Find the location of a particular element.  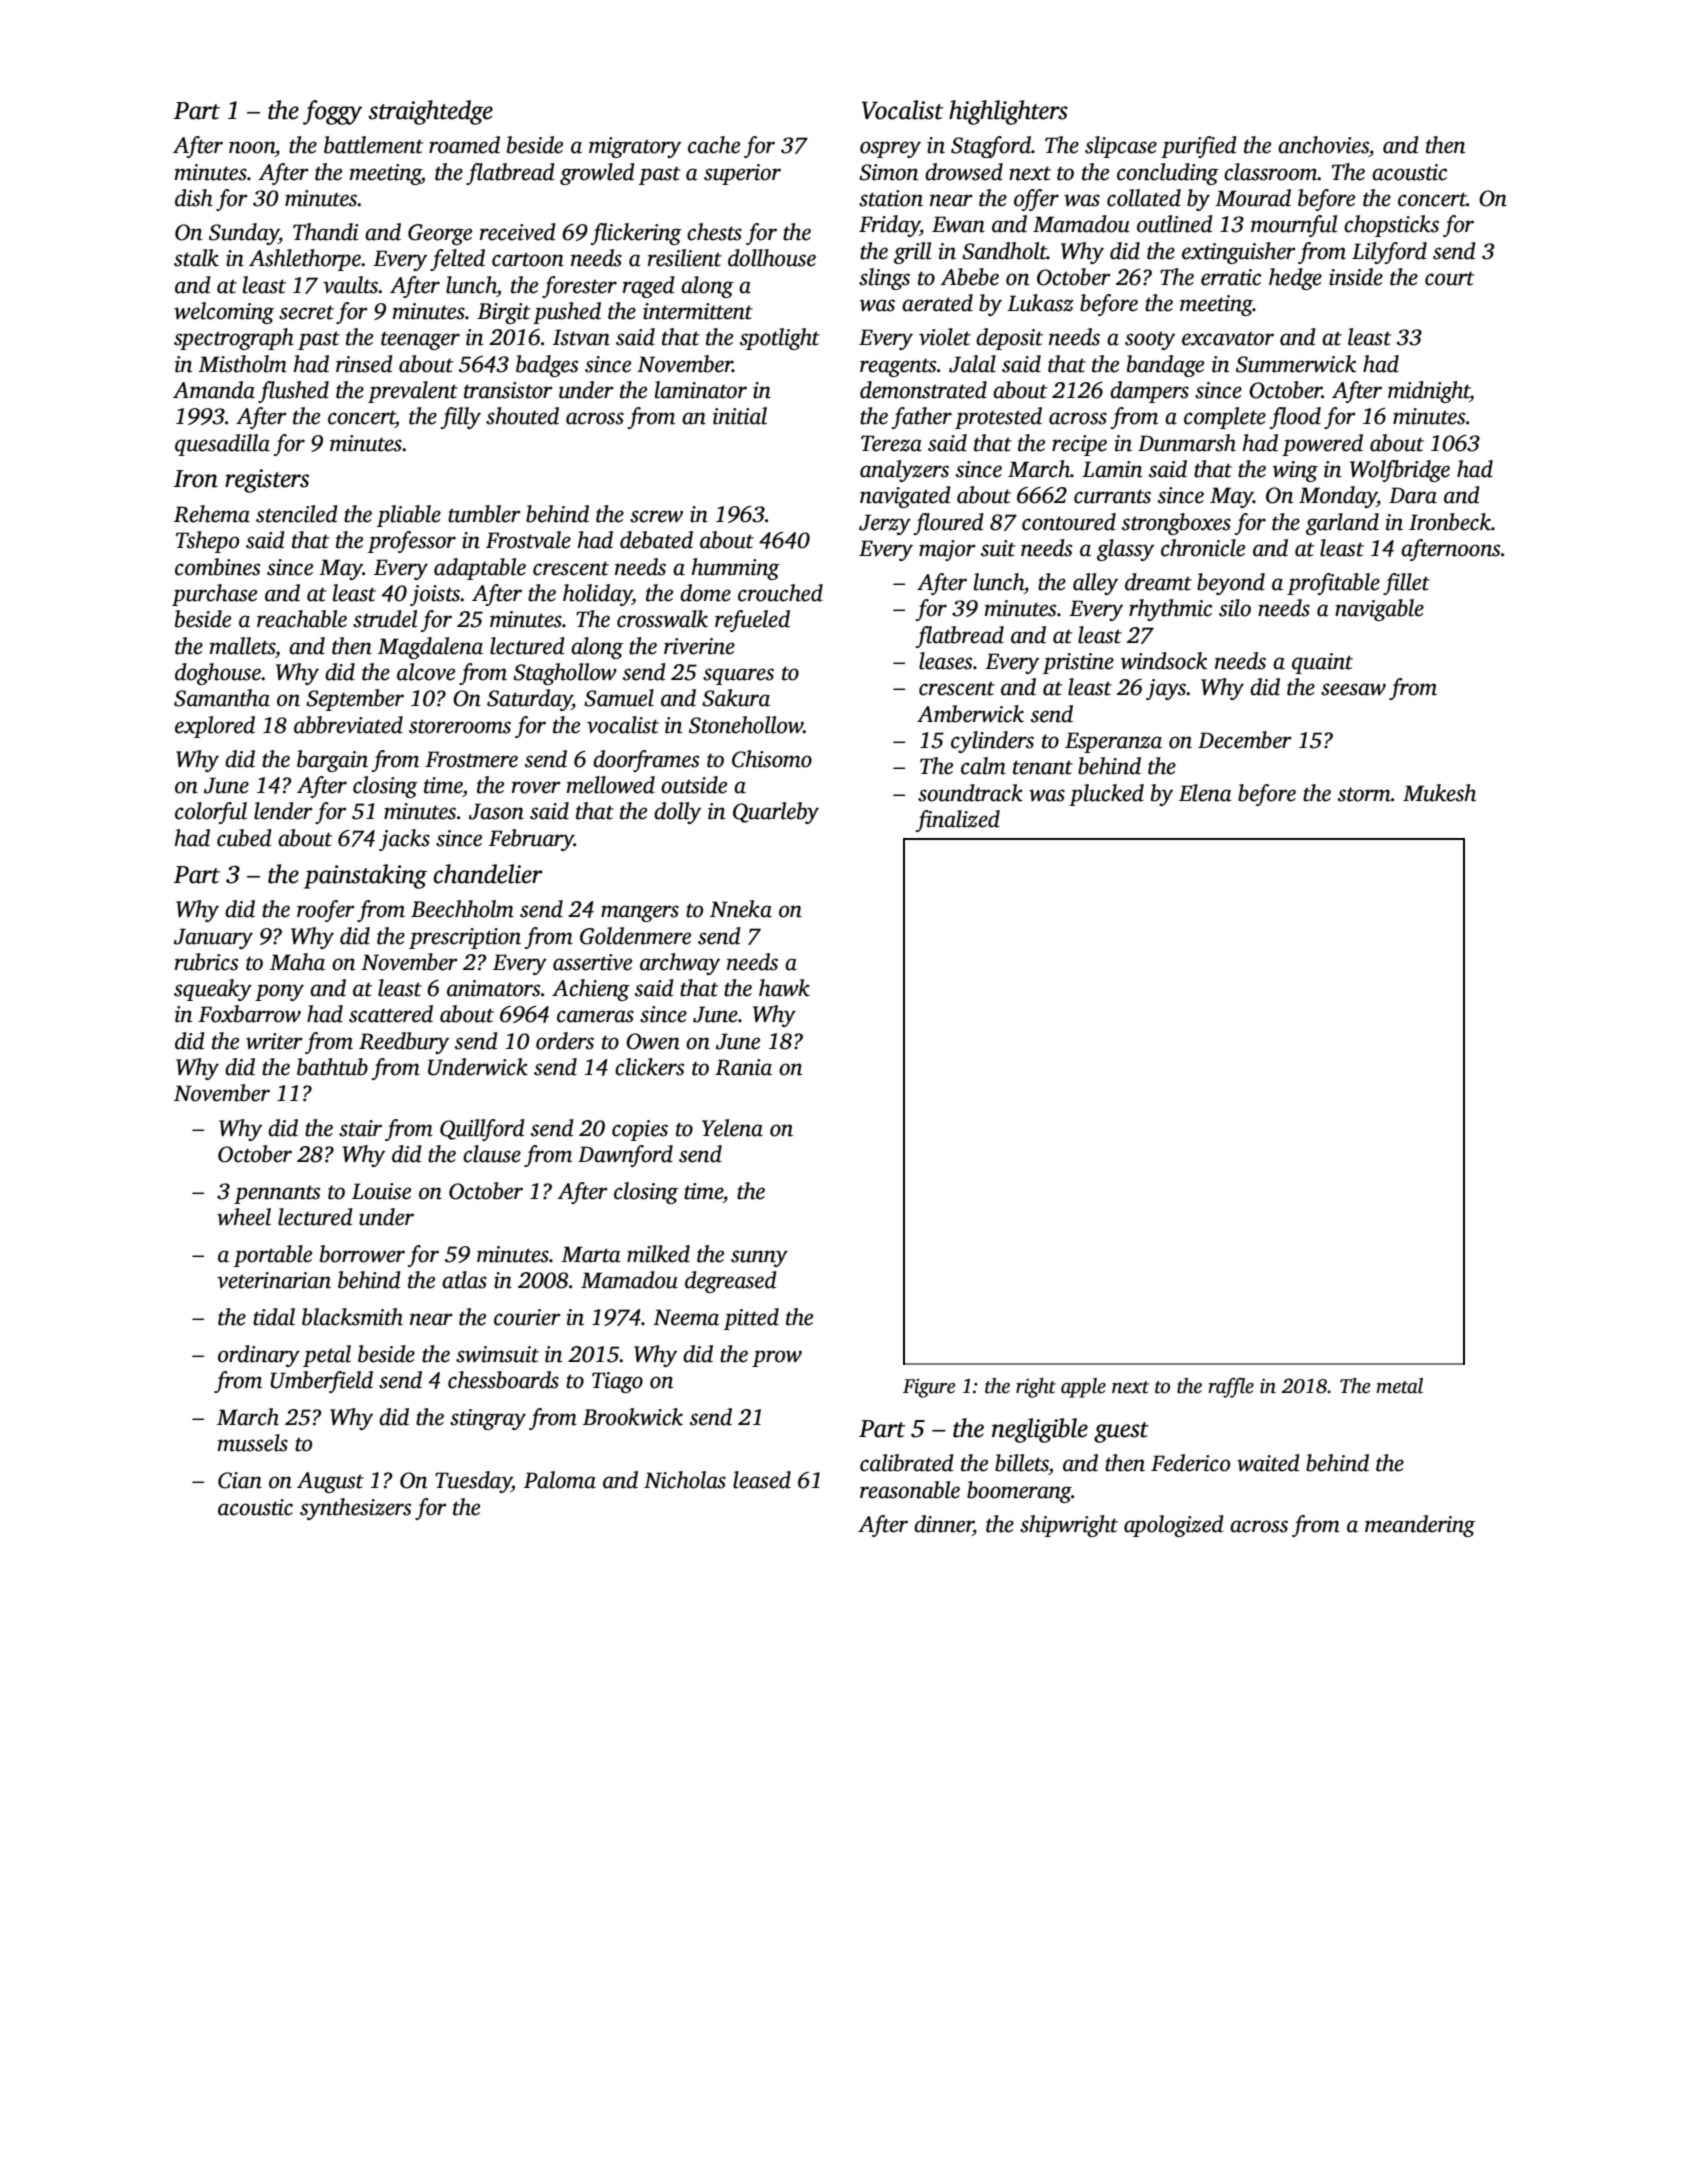

classroom is located at coordinates (1271, 172).
